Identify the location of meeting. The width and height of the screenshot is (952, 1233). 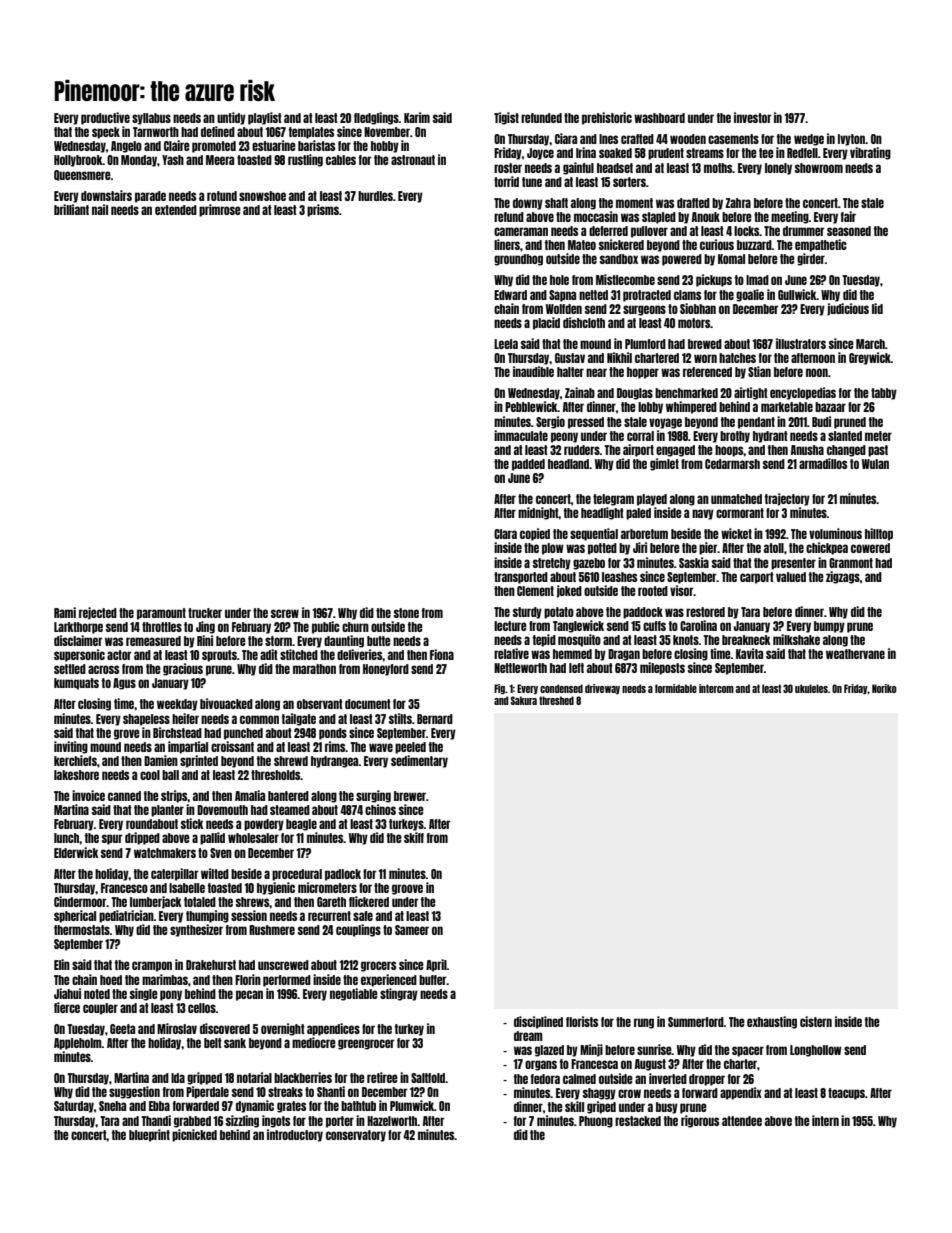
(790, 217).
